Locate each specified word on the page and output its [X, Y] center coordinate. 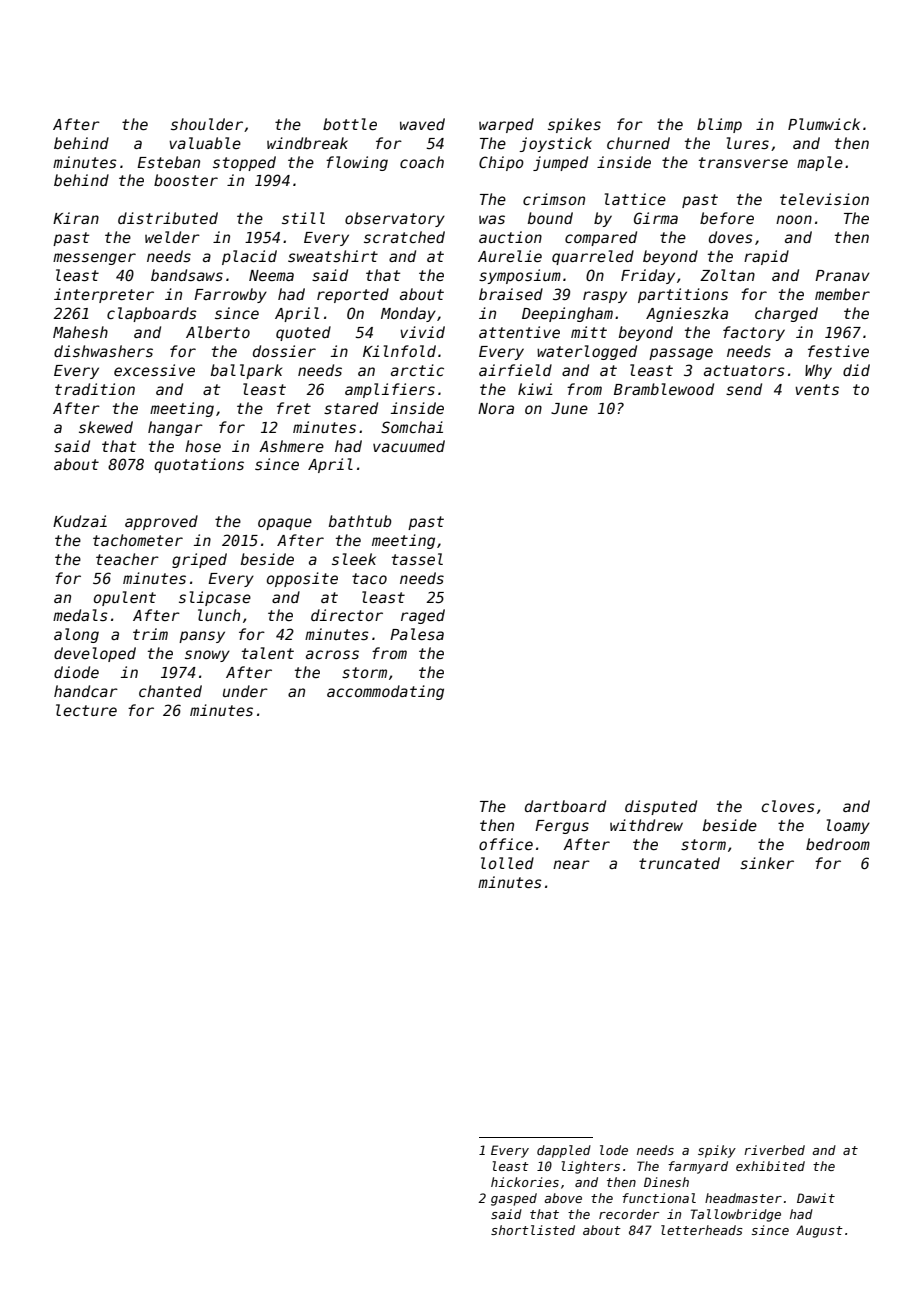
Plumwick [824, 124]
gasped [514, 1199]
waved [422, 124]
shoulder [207, 124]
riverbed [774, 1150]
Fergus [562, 827]
